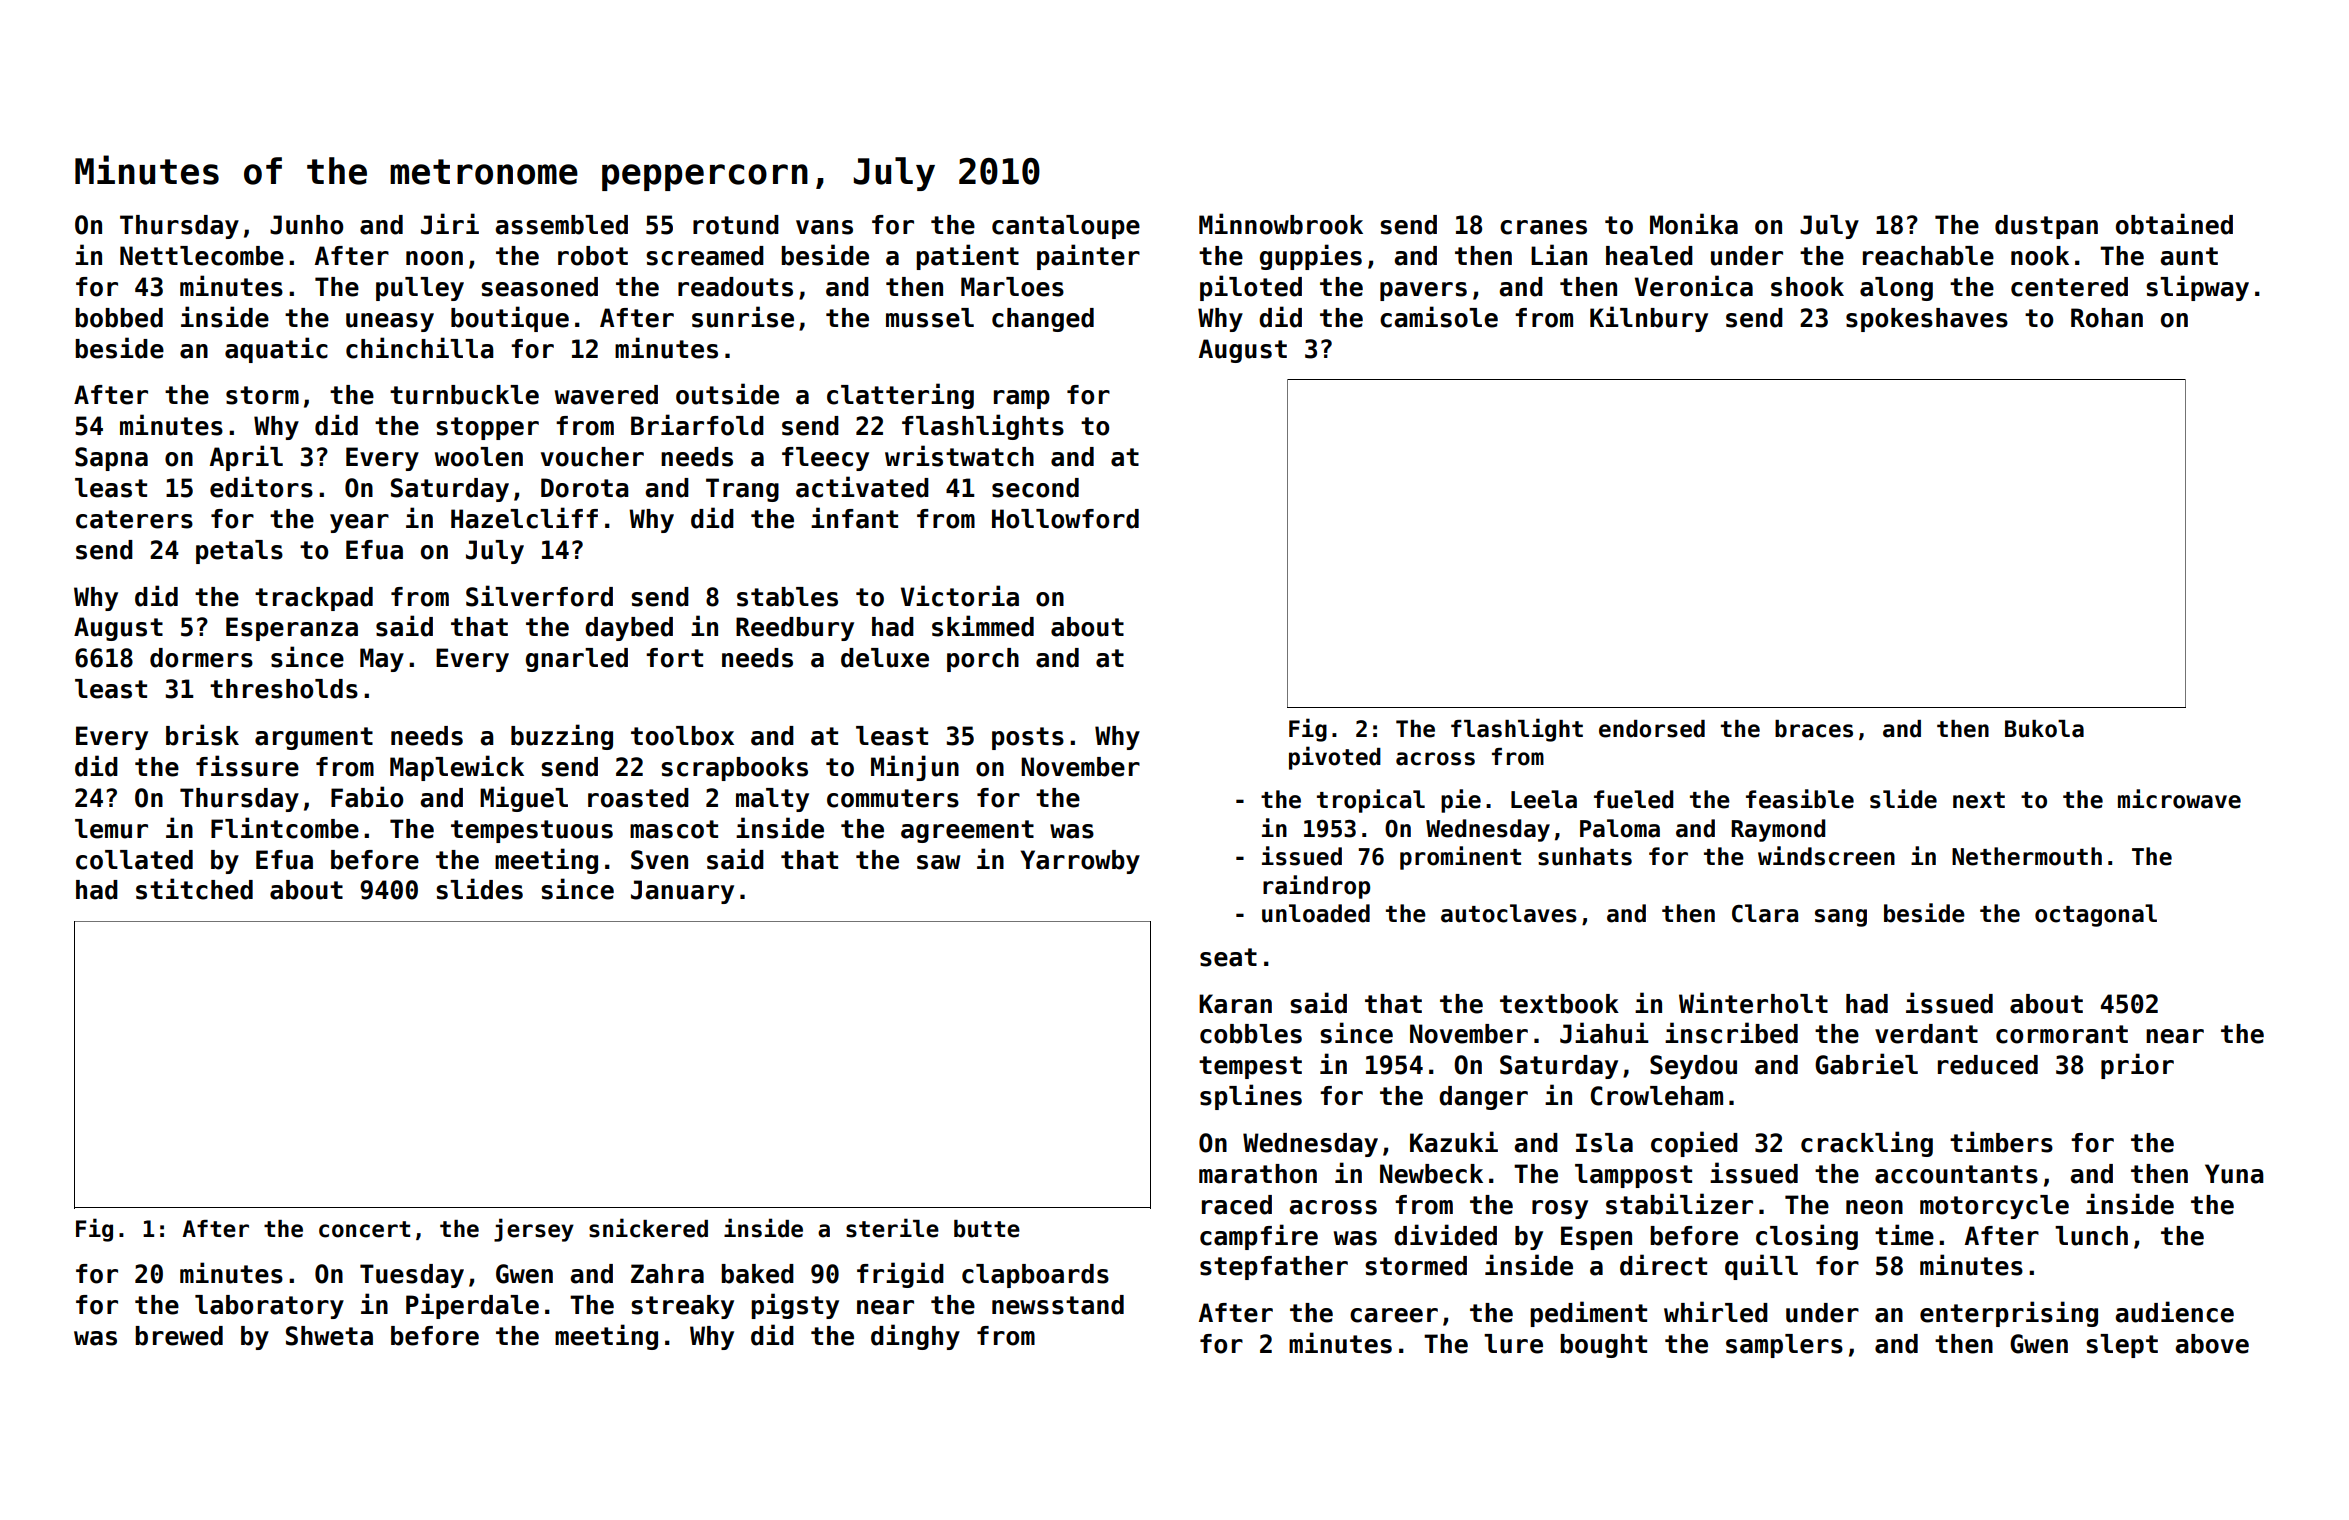 Image resolution: width=2349 pixels, height=1520 pixels. What do you see at coordinates (2179, 799) in the page?
I see `microwave` at bounding box center [2179, 799].
